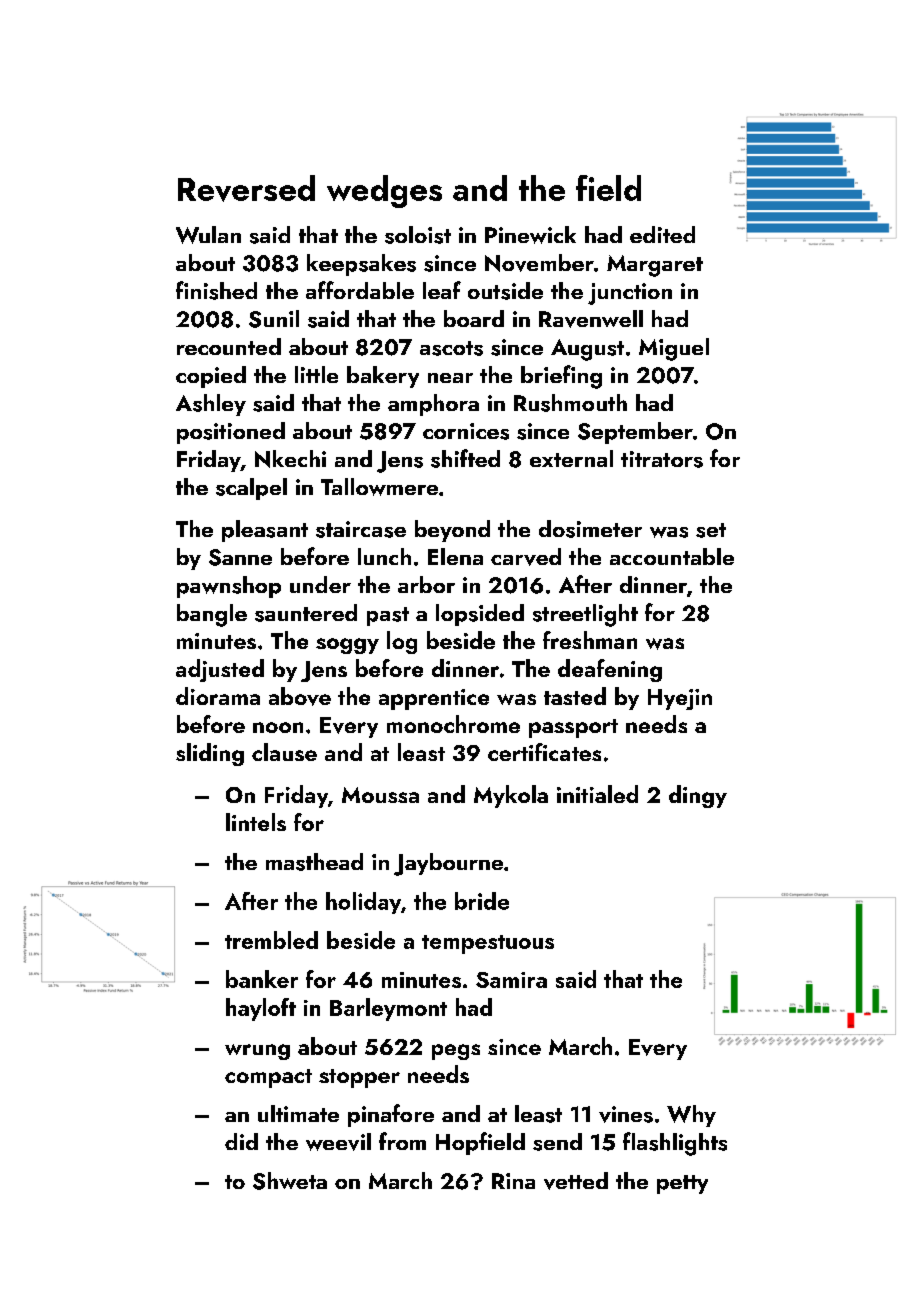  I want to click on lopsided, so click(480, 615).
